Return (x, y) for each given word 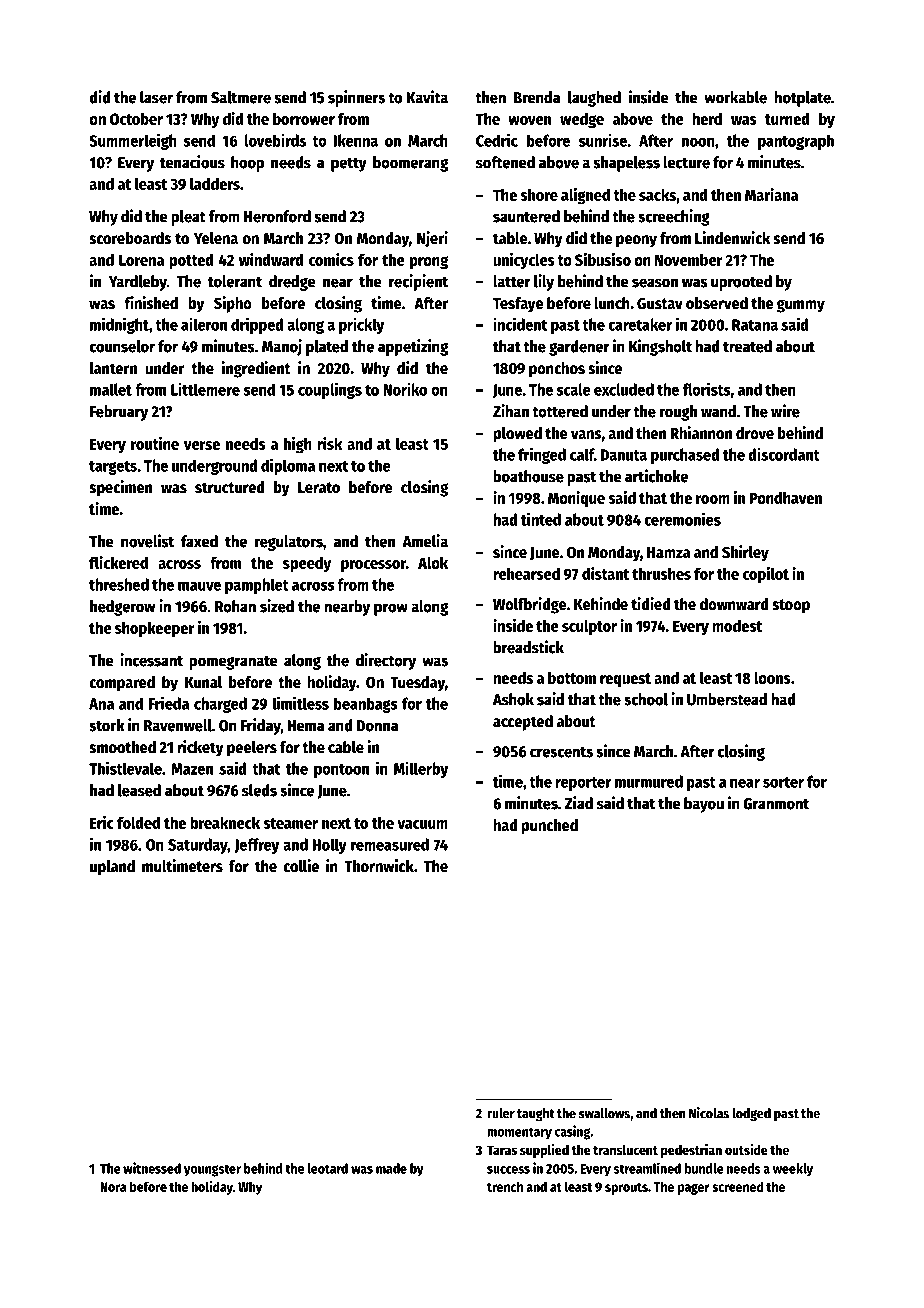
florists (707, 389)
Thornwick (379, 866)
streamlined (647, 1168)
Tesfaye (518, 305)
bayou (704, 805)
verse (202, 445)
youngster (212, 1170)
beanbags (366, 705)
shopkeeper (155, 629)
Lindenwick (732, 238)
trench (505, 1186)
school (646, 699)
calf (582, 454)
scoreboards (130, 238)
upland (112, 868)
